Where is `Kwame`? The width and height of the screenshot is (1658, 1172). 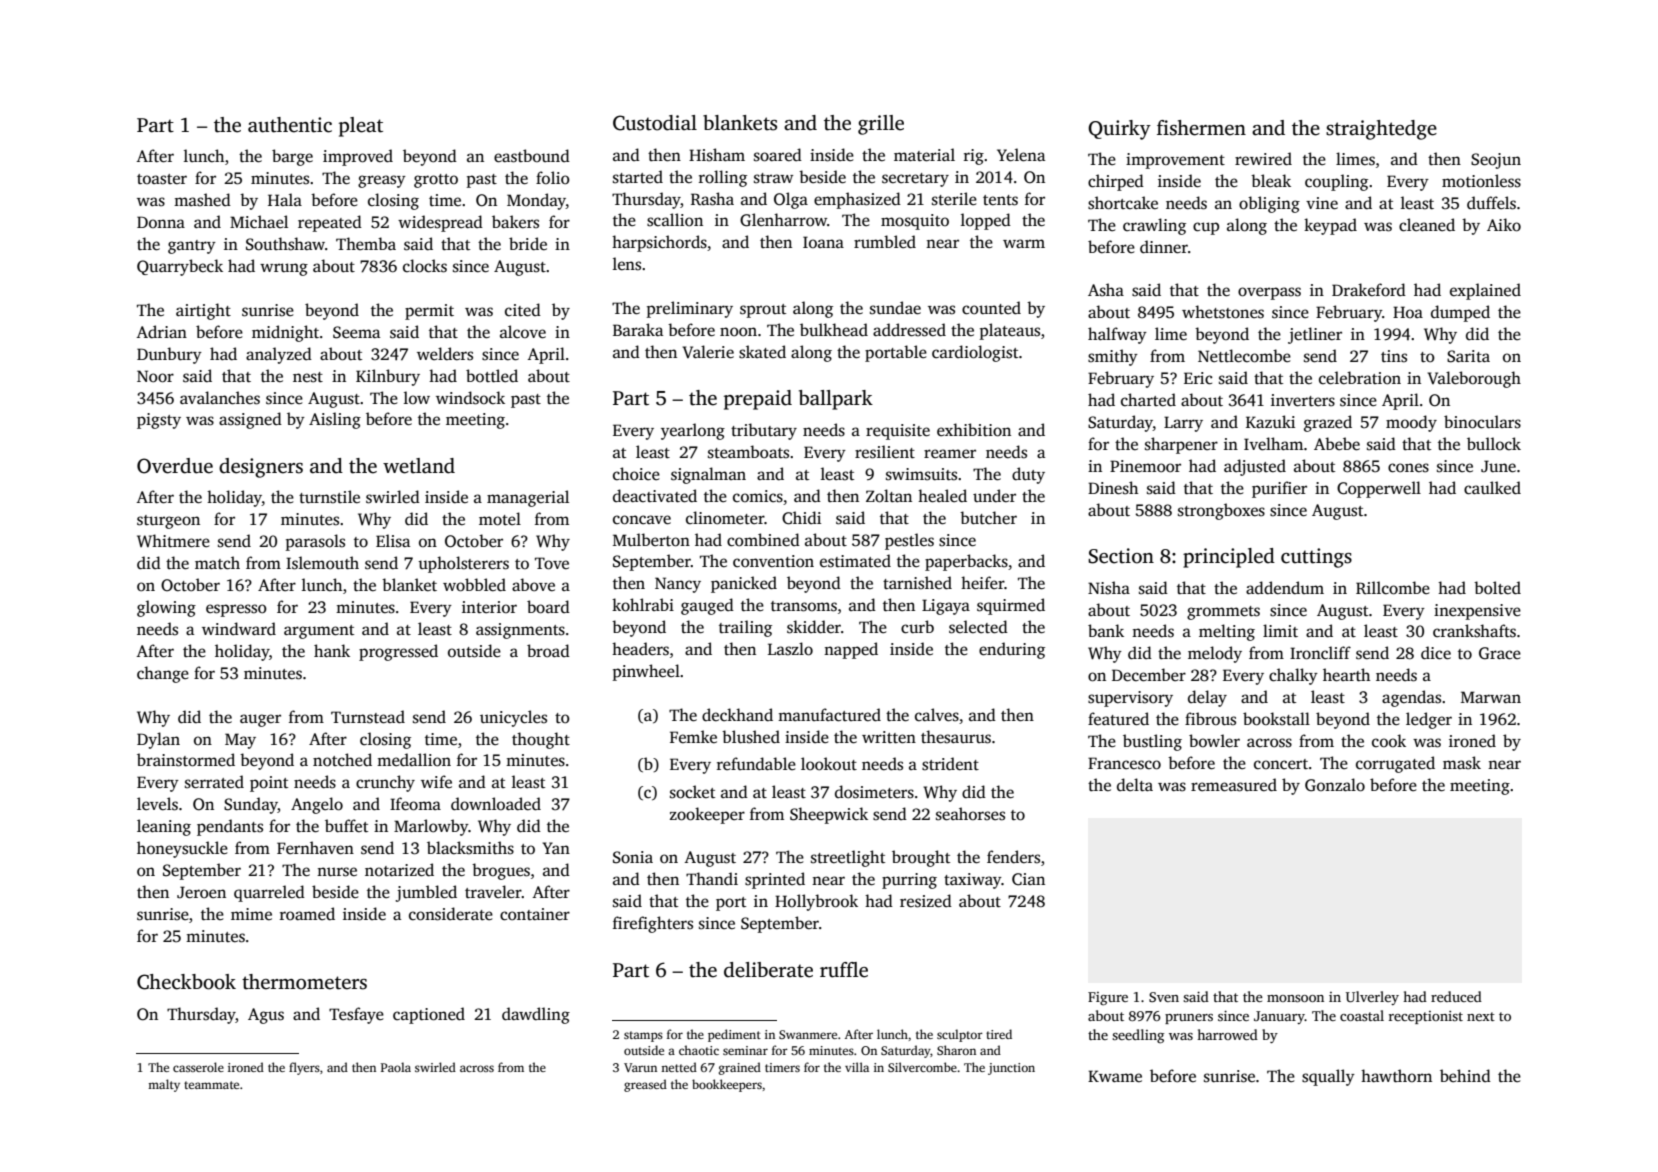 Kwame is located at coordinates (1115, 1076).
